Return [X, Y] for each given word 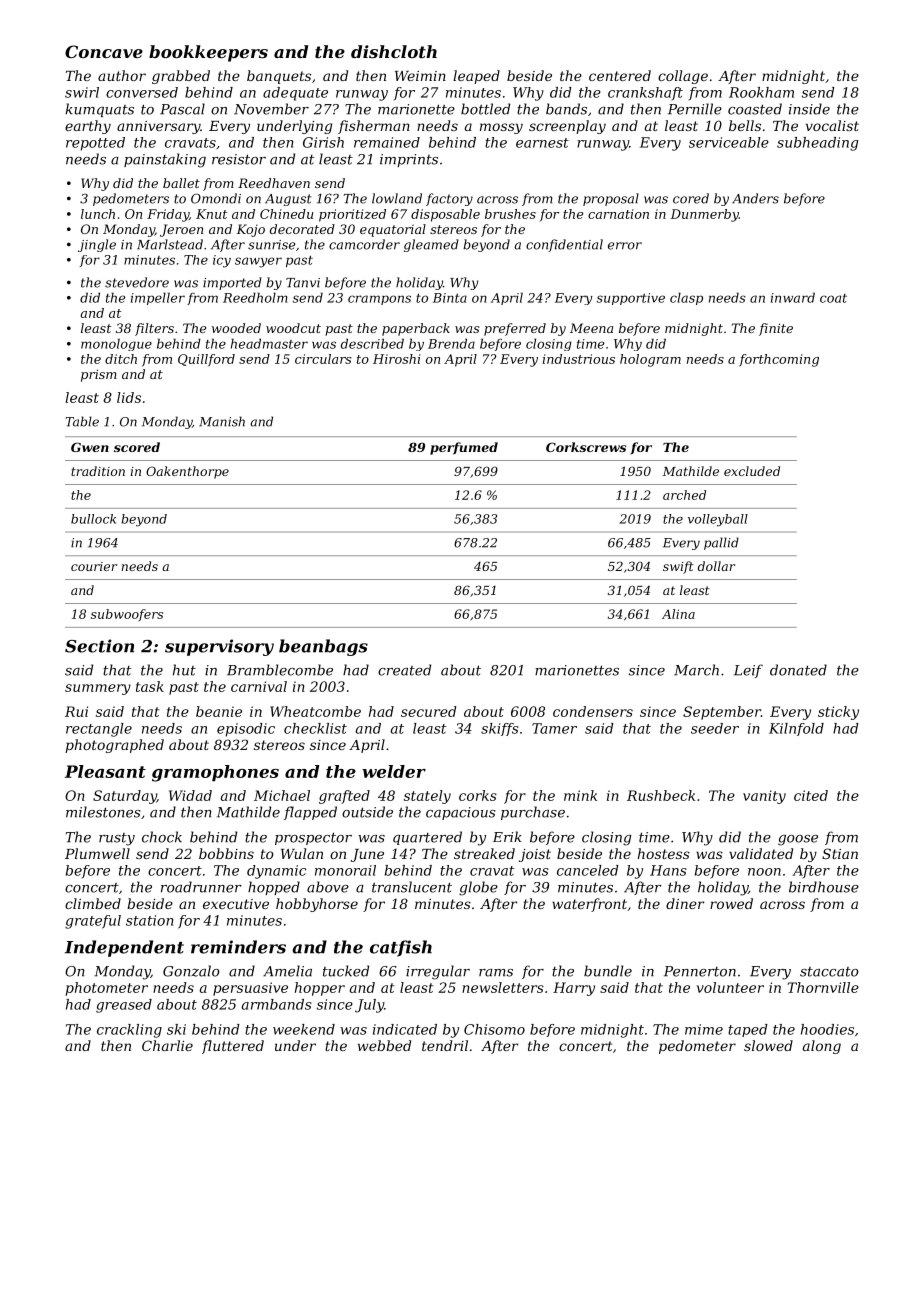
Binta [450, 298]
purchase [533, 813]
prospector [313, 838]
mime [704, 1029]
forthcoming [779, 360]
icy [222, 261]
